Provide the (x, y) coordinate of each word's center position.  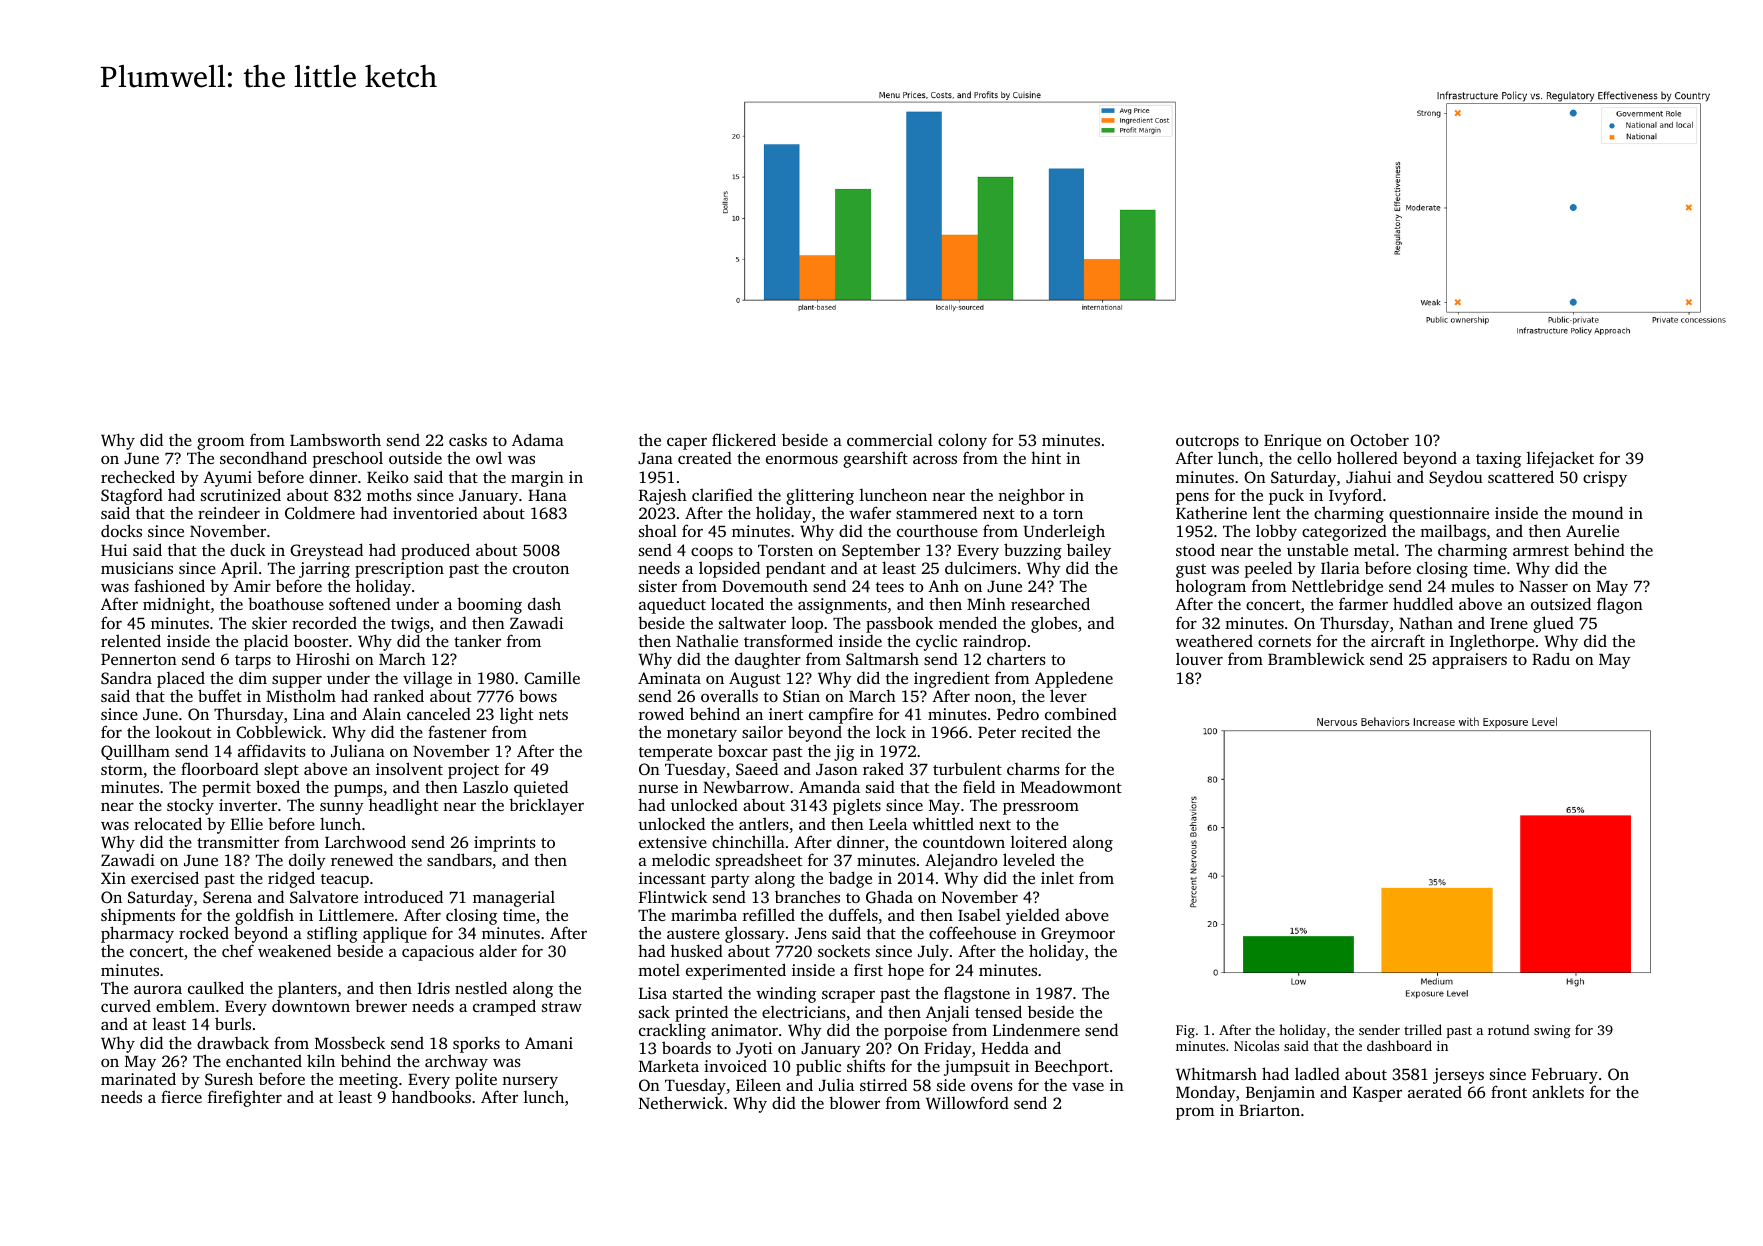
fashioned (169, 585)
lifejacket (1560, 459)
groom (220, 445)
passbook (899, 624)
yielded (1033, 916)
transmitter (238, 842)
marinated (138, 1078)
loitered (1039, 841)
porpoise (915, 1032)
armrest (1541, 551)
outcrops (1207, 444)
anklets (1558, 1091)
